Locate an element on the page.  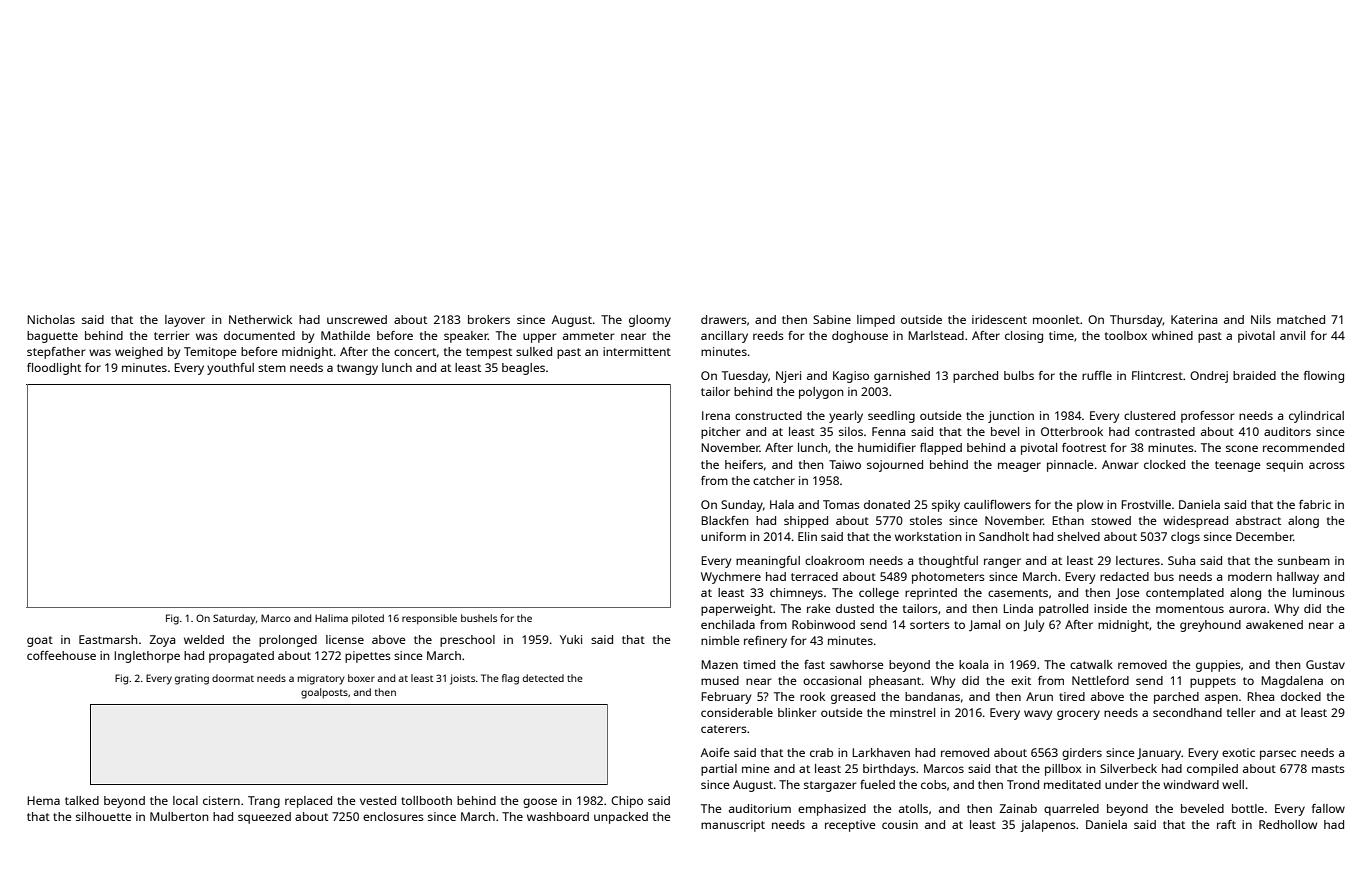
youthful is located at coordinates (230, 369).
